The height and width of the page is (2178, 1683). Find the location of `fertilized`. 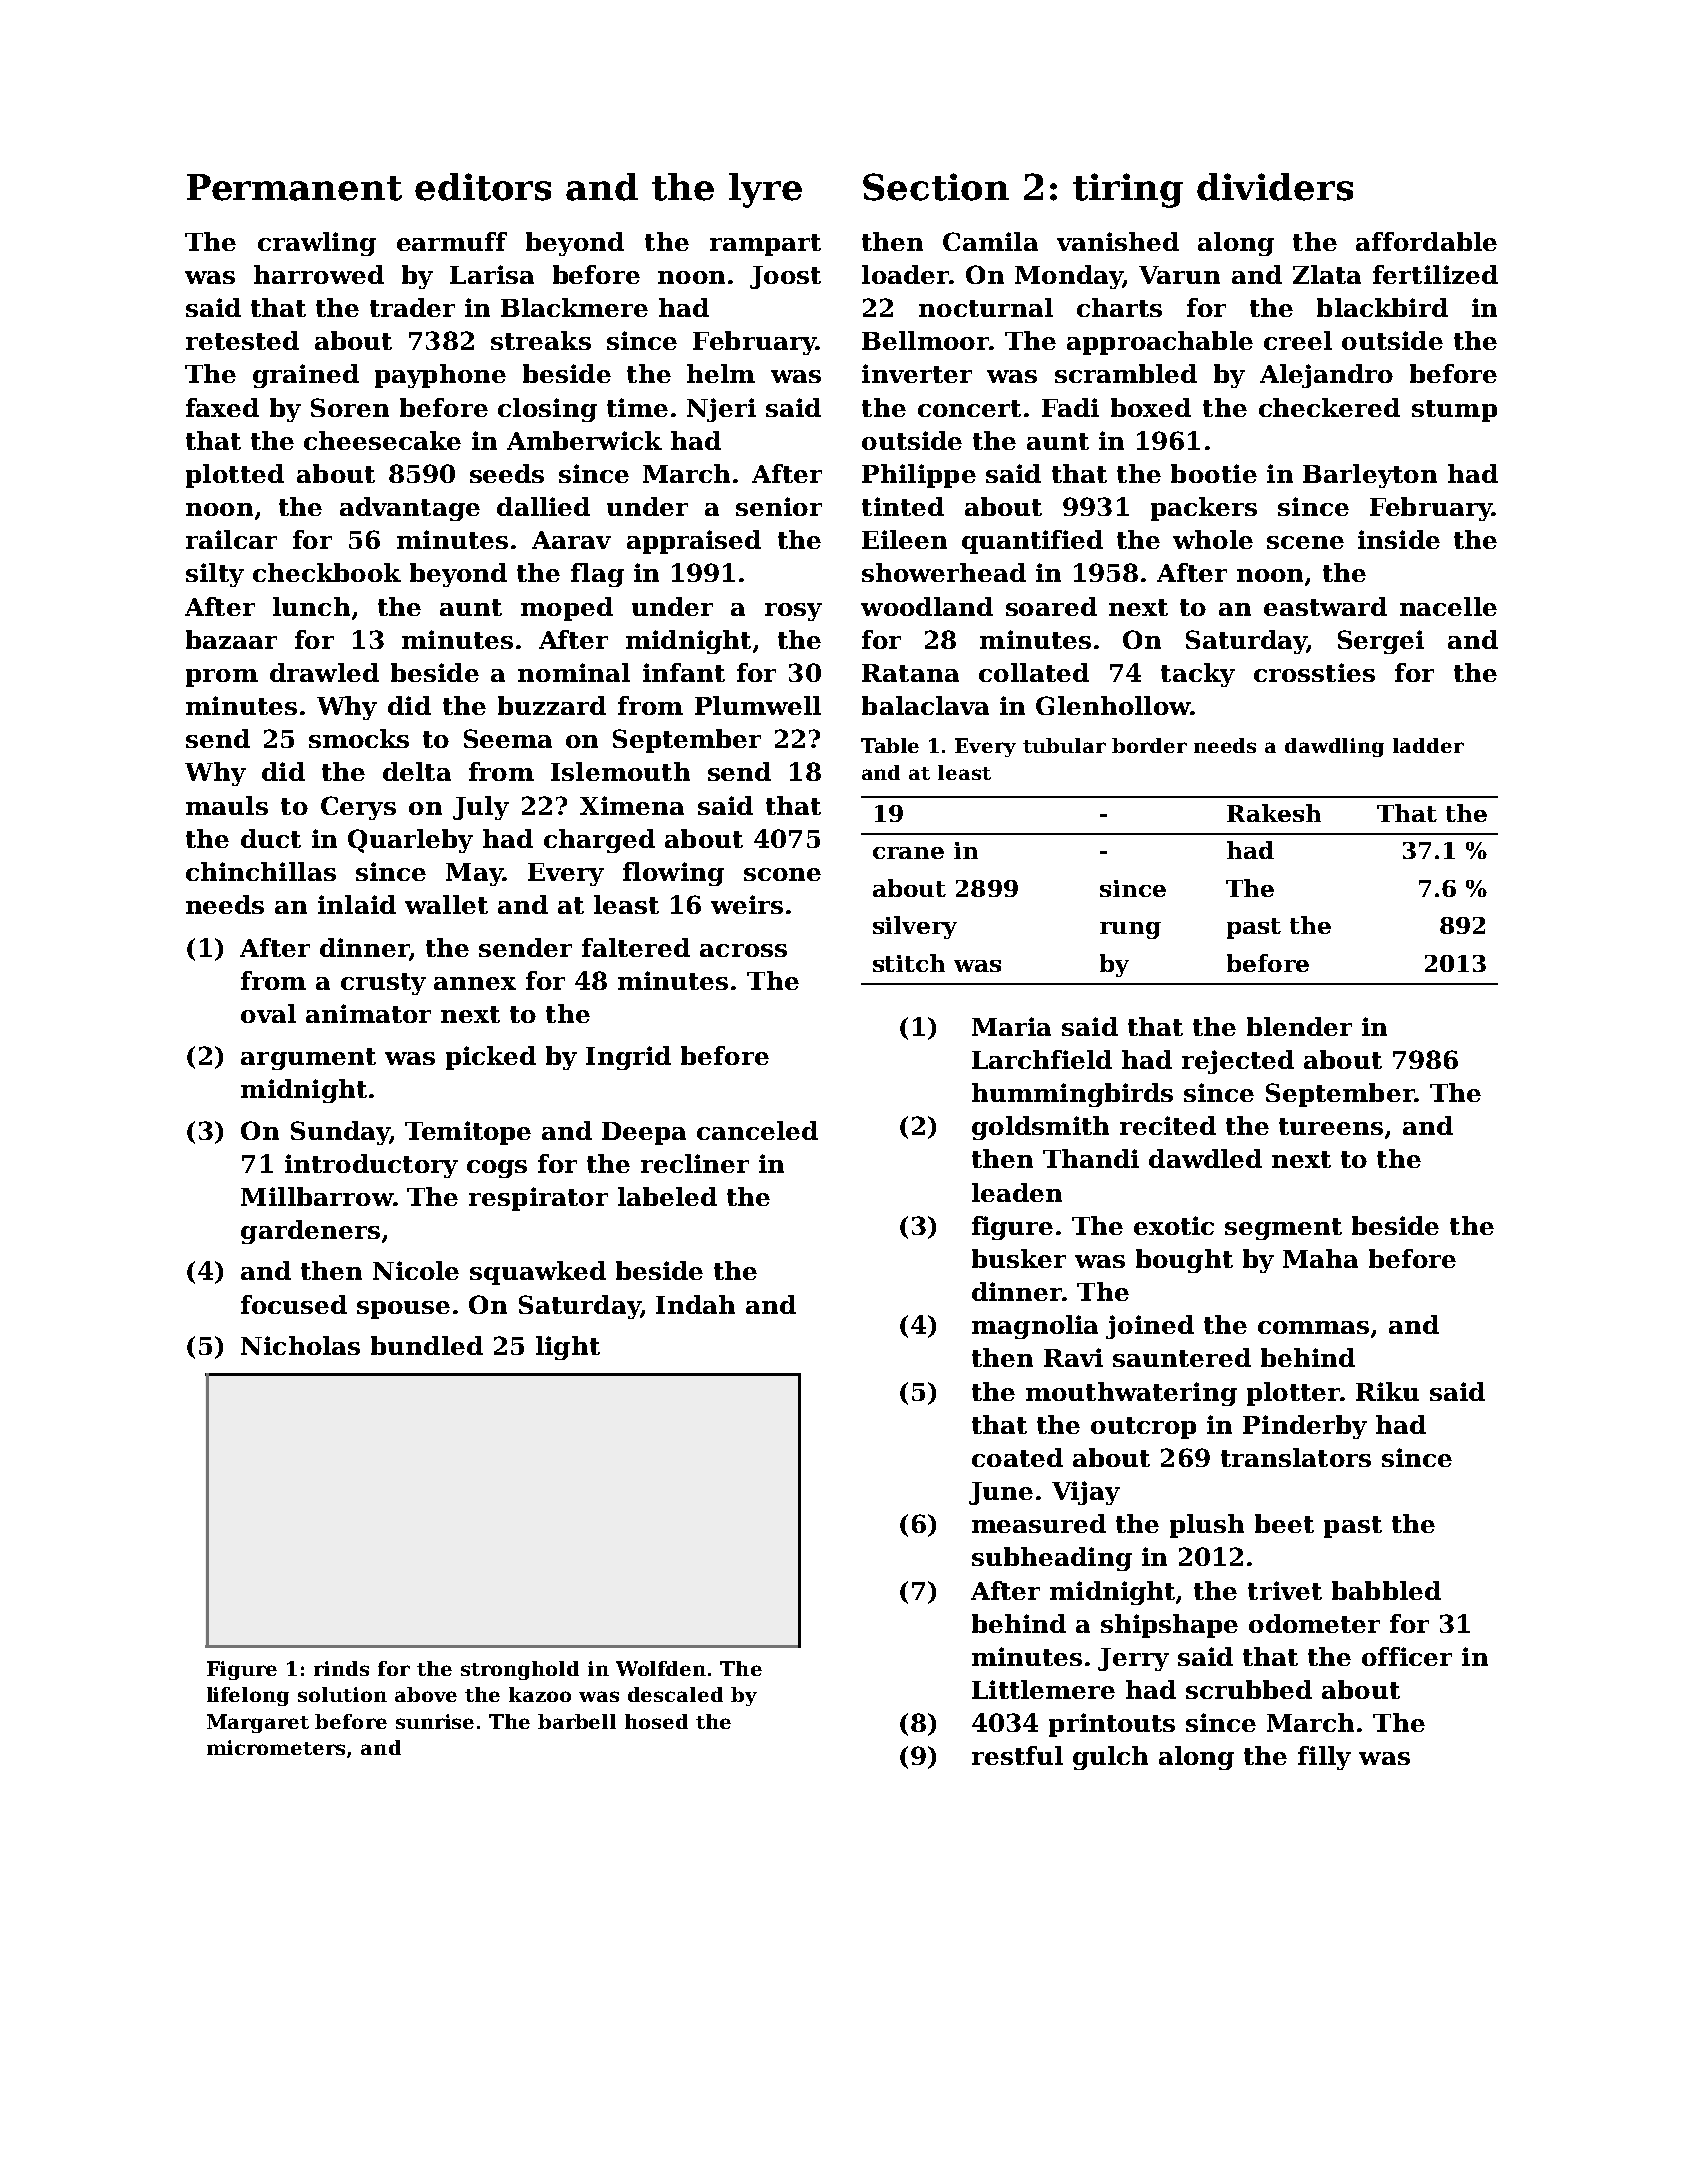

fertilized is located at coordinates (1435, 274).
